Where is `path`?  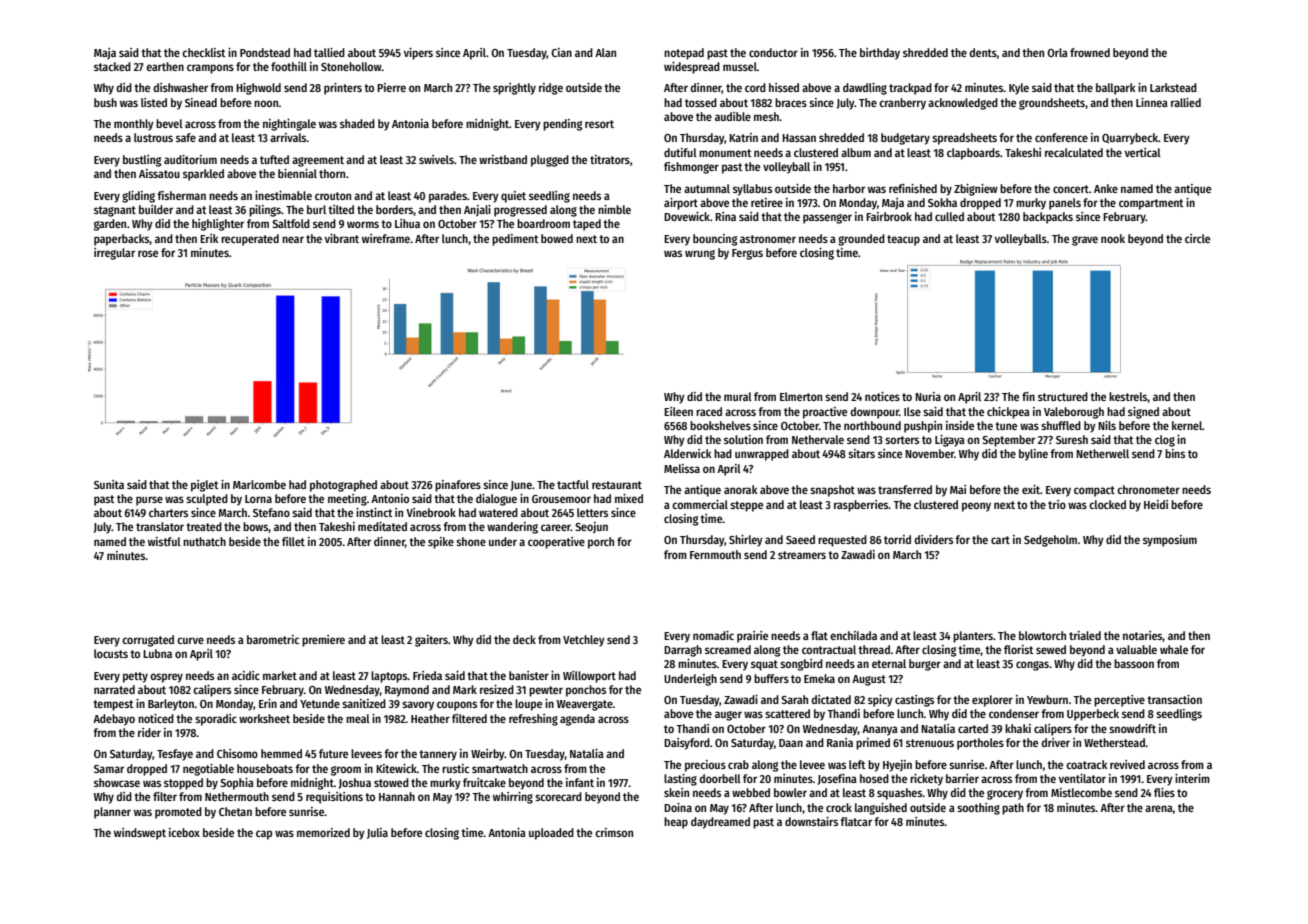 path is located at coordinates (1013, 809).
